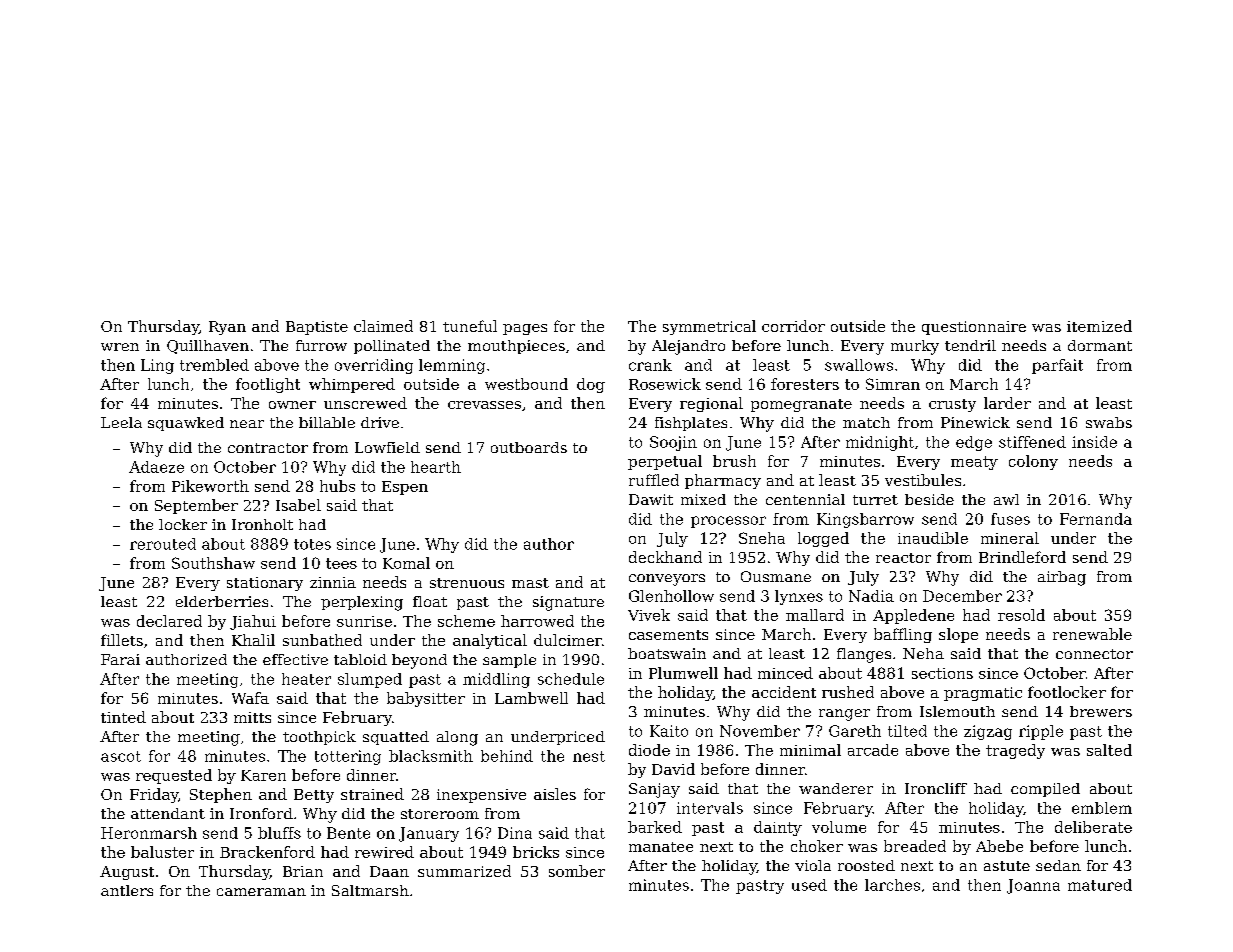 This document has height=952, width=1233. What do you see at coordinates (265, 584) in the document?
I see `stationary` at bounding box center [265, 584].
